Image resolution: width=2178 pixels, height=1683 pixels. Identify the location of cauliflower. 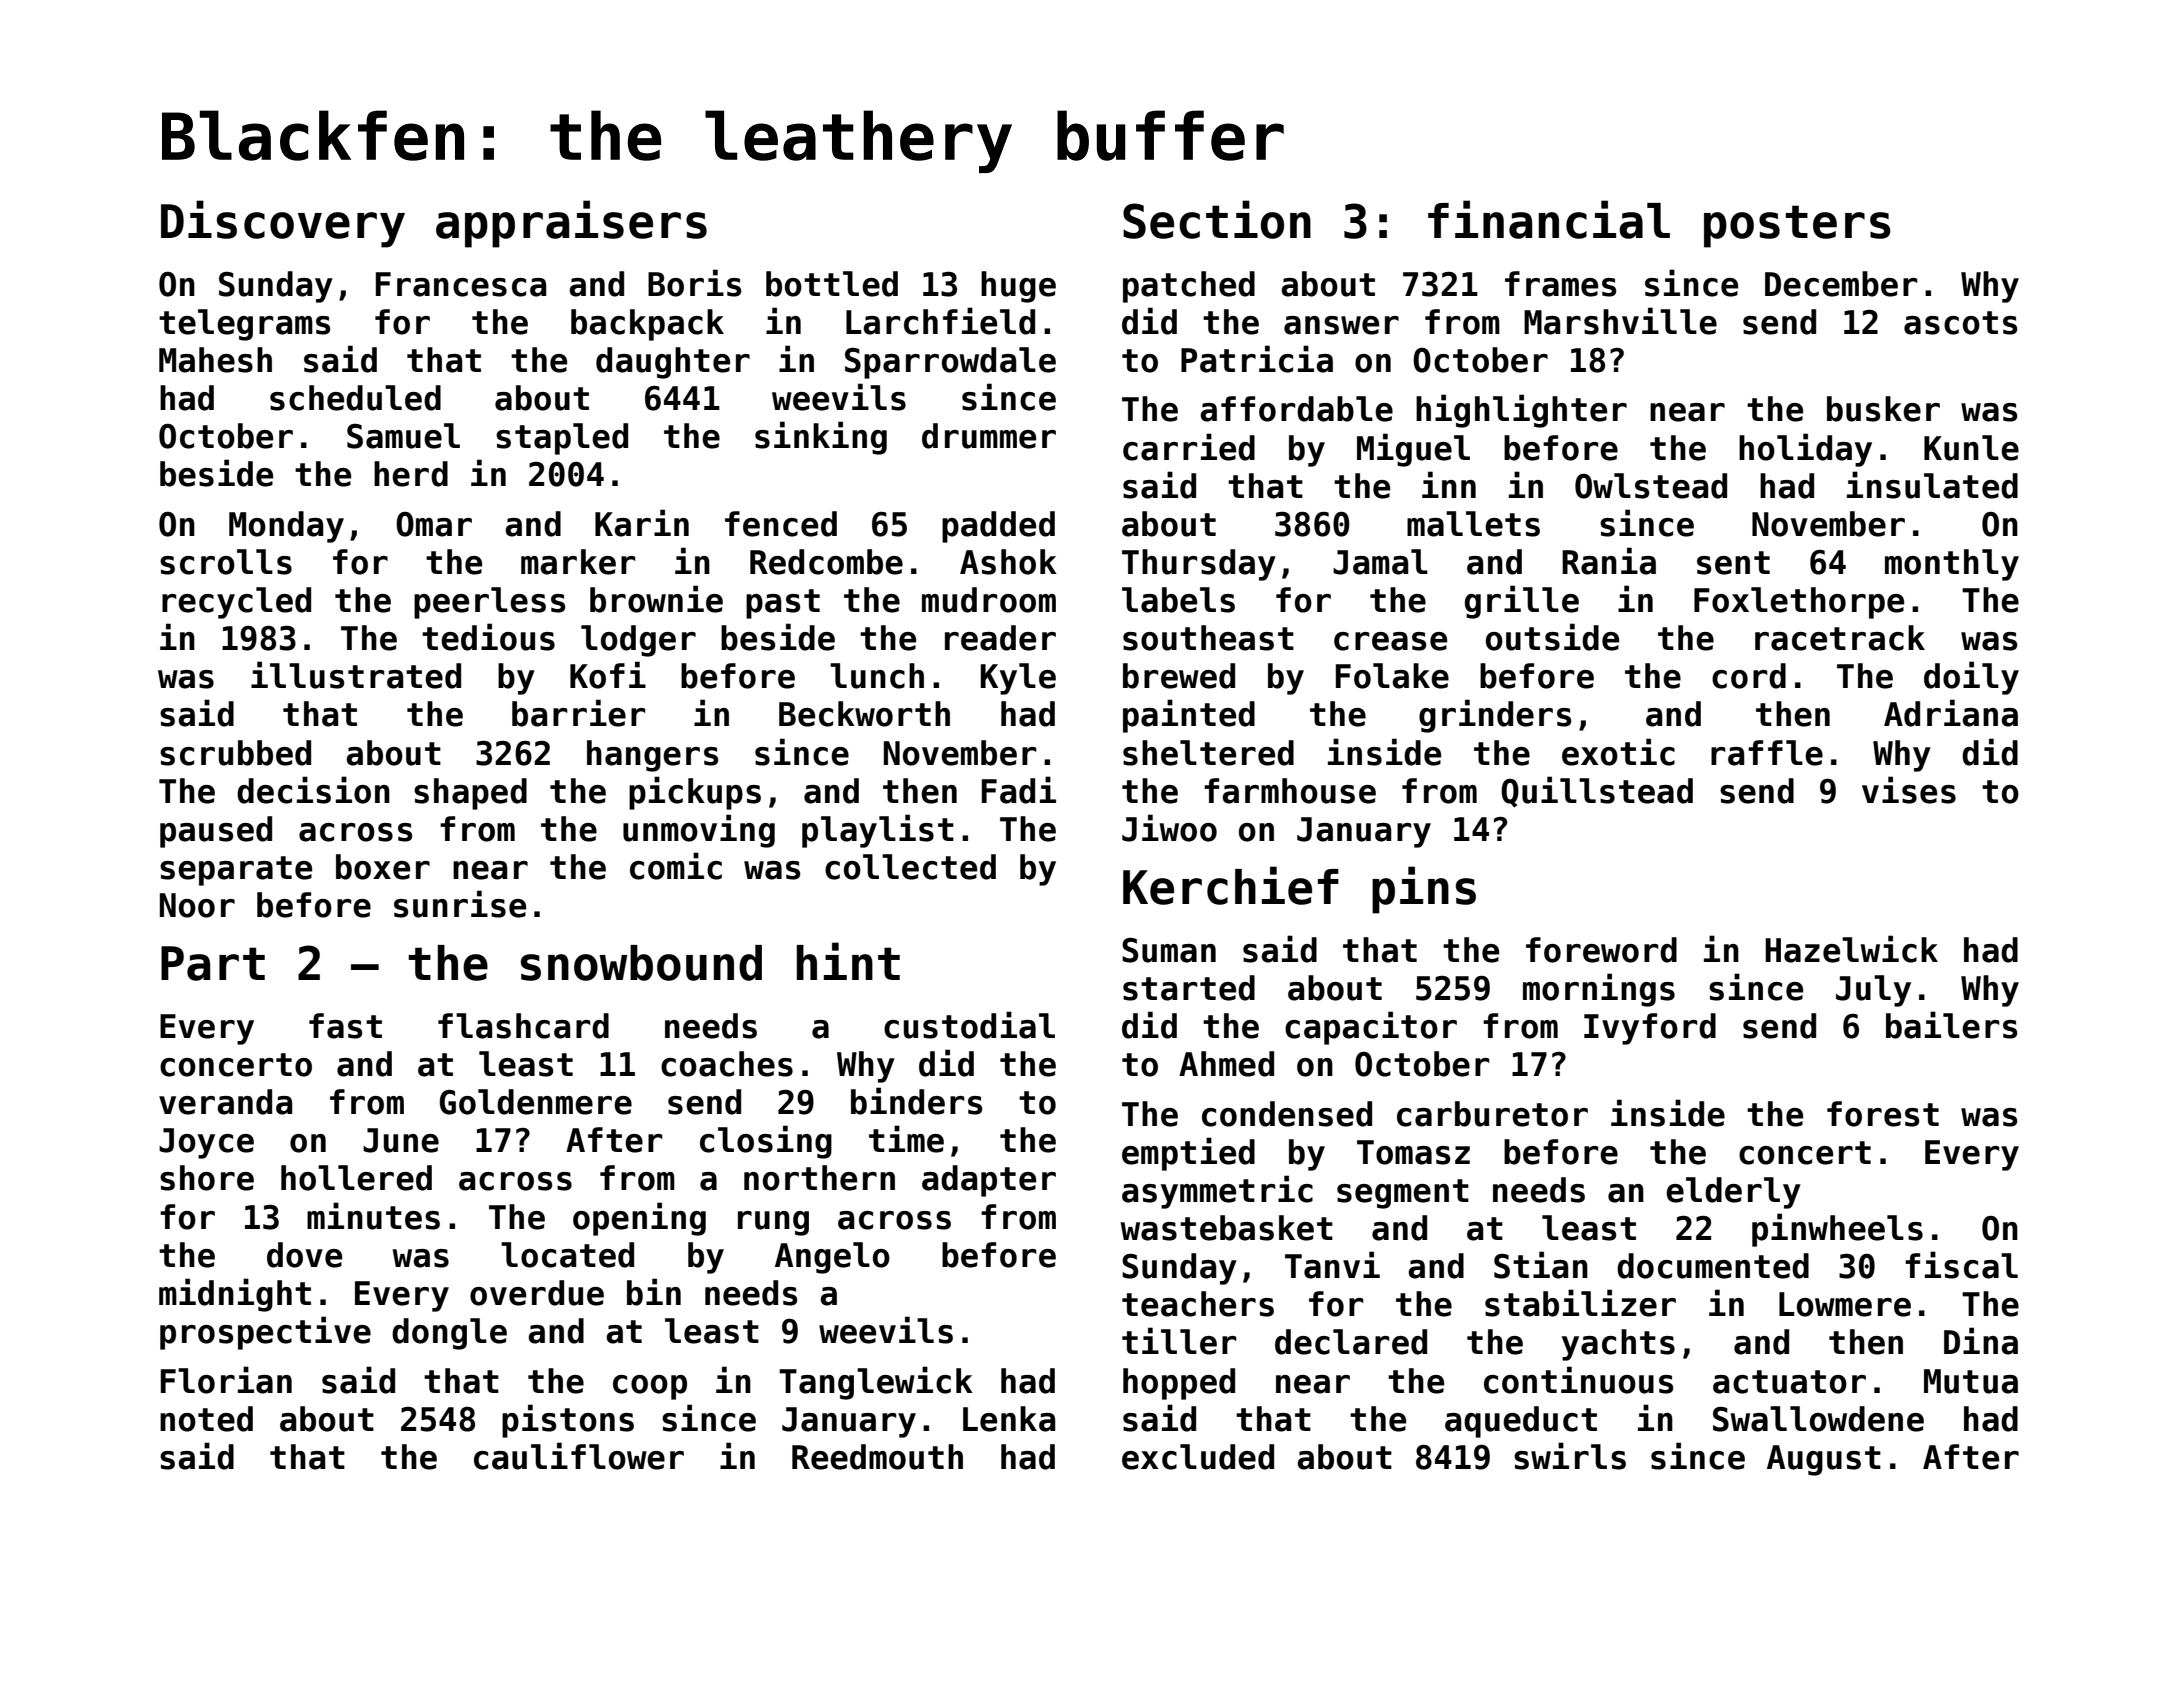
(579, 1456).
